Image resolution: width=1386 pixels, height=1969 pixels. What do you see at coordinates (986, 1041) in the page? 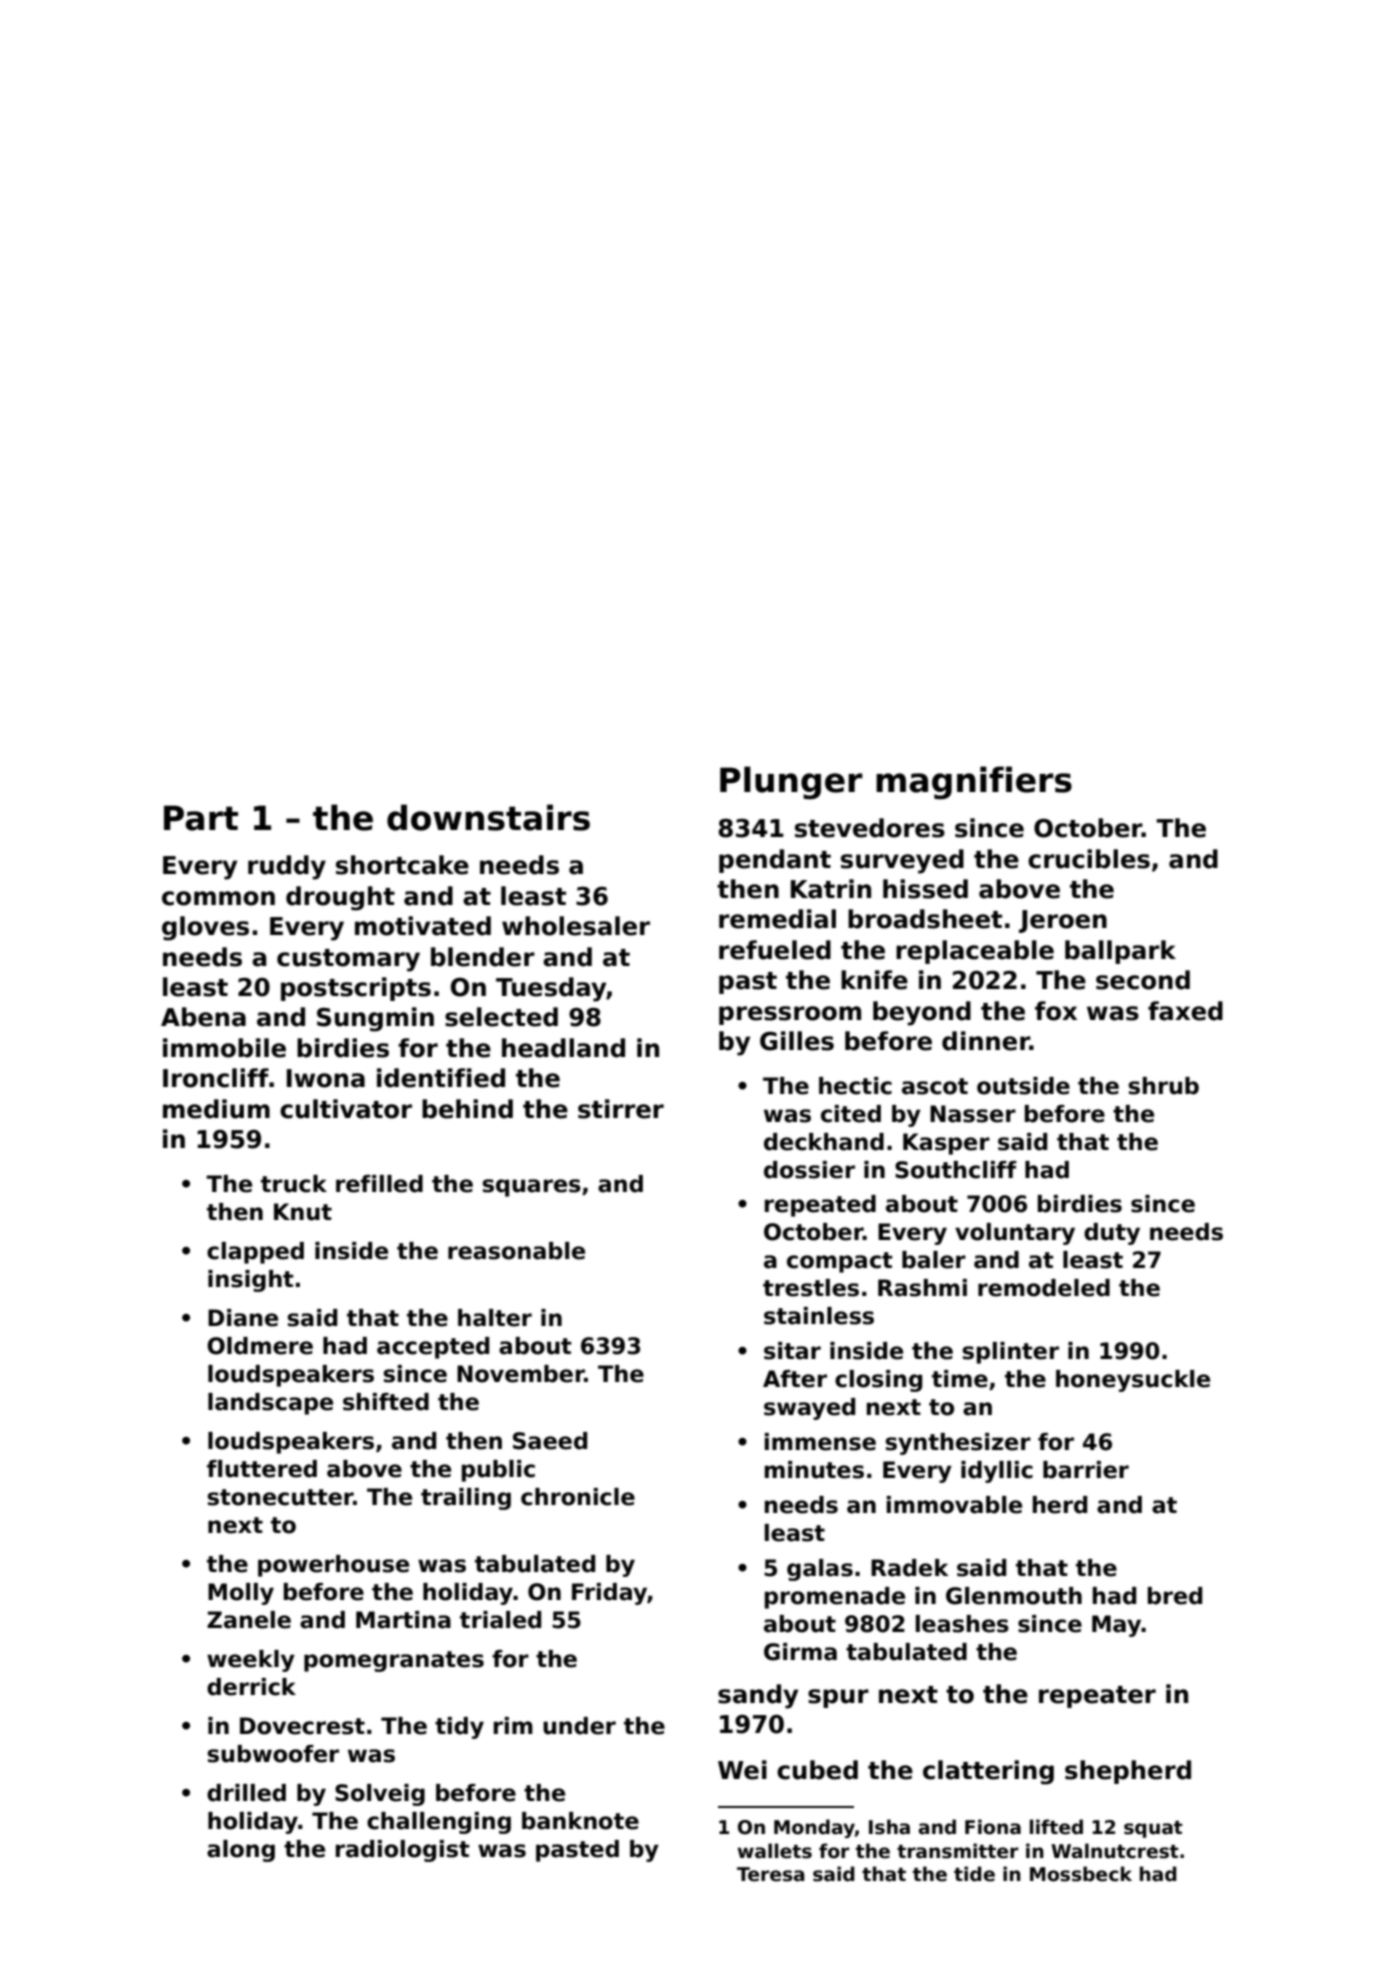
I see `dinner` at bounding box center [986, 1041].
